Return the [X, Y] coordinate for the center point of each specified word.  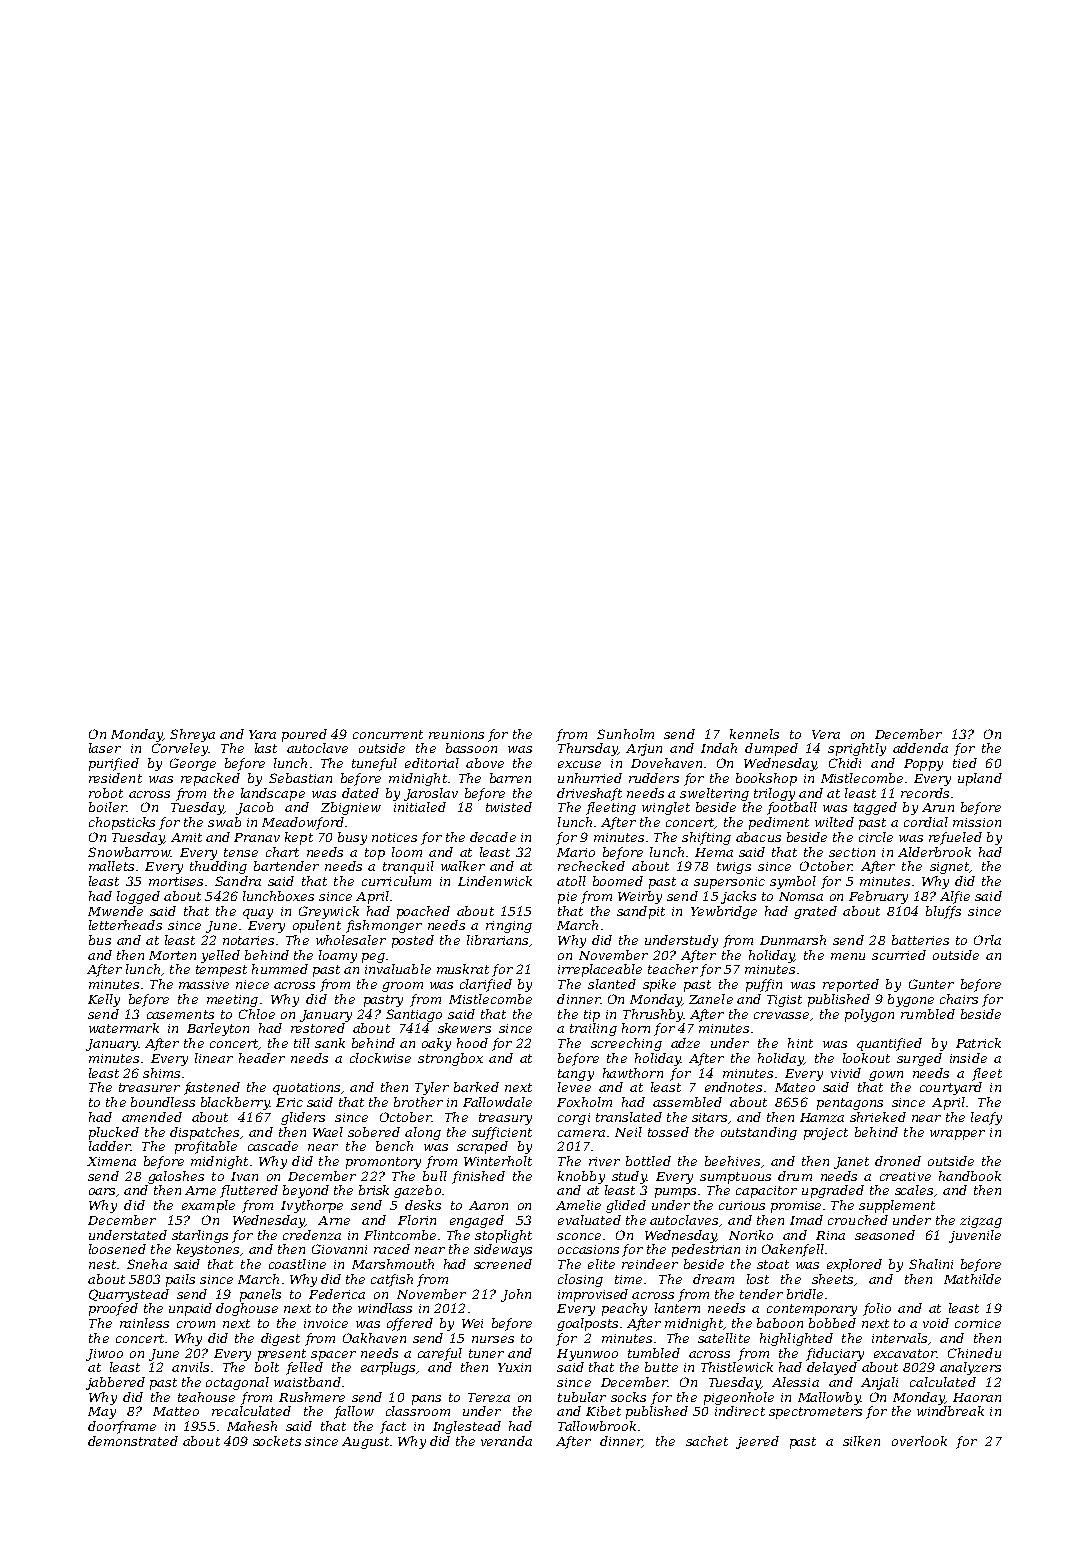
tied [965, 763]
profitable [206, 1147]
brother [418, 1102]
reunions [456, 734]
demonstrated [133, 1441]
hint [800, 1043]
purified [114, 764]
